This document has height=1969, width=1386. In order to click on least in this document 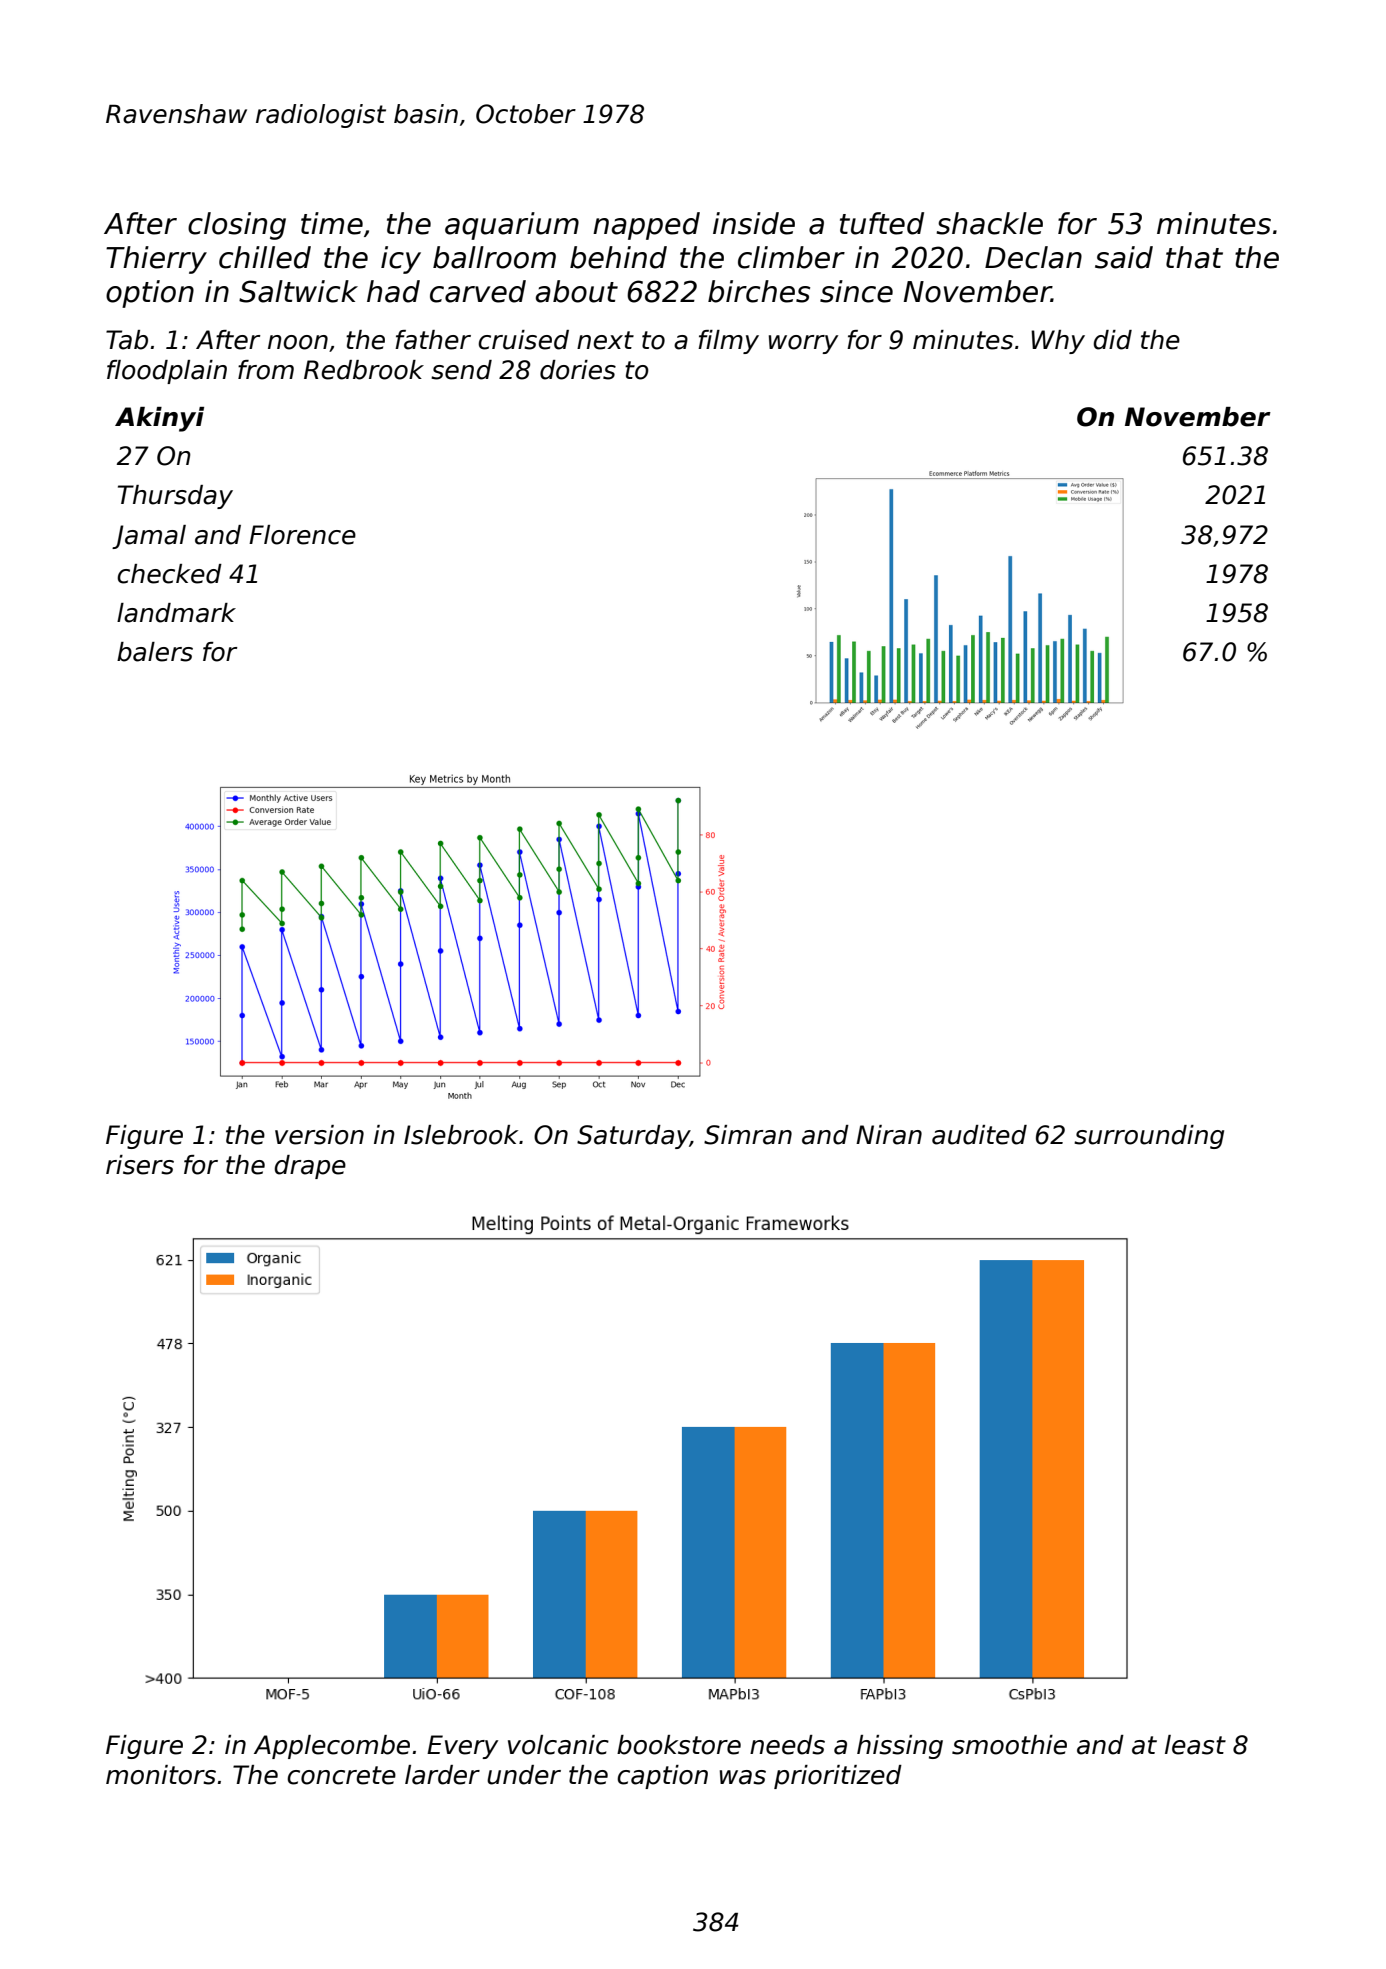, I will do `click(1195, 1745)`.
